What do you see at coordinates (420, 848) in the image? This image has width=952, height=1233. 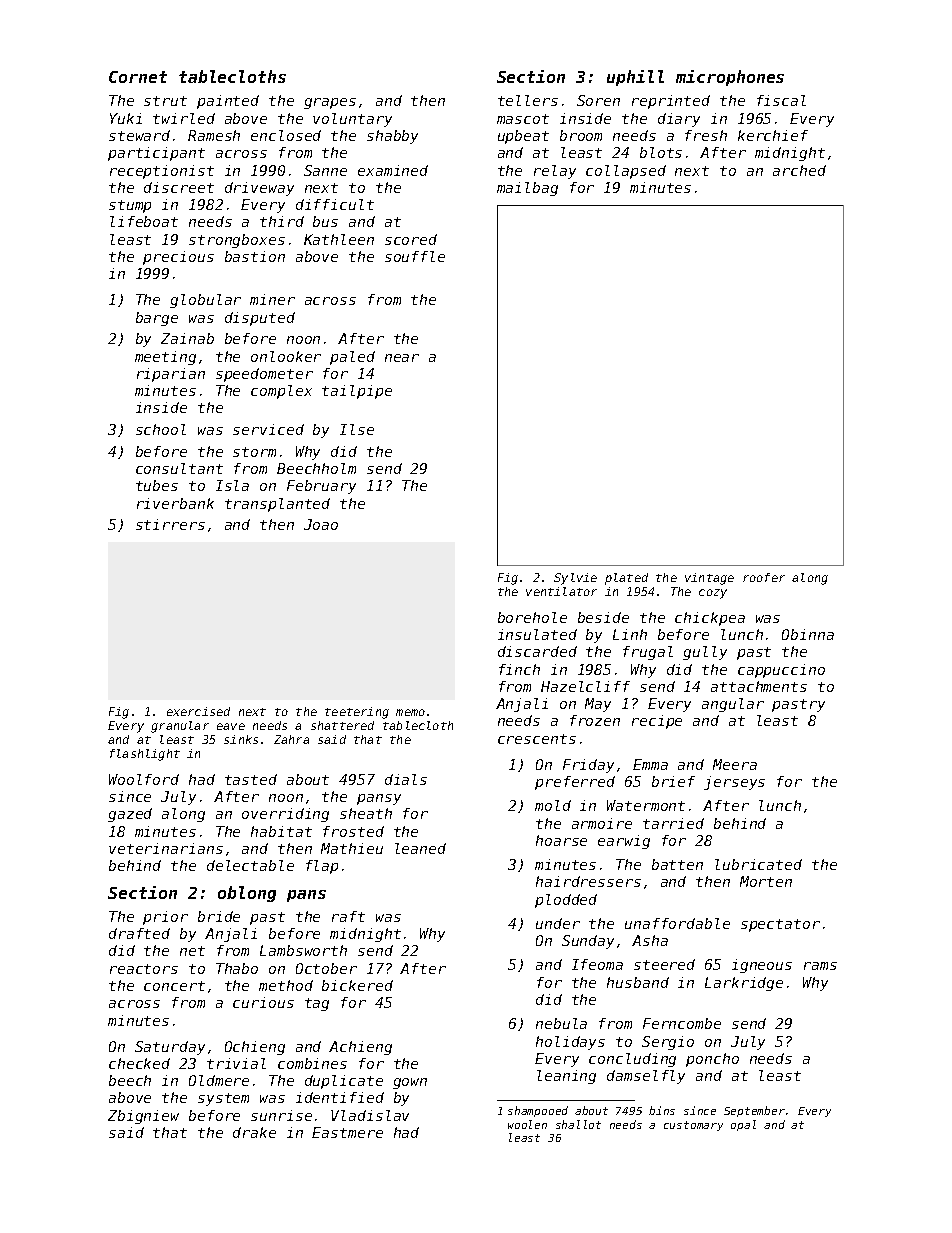 I see `leaned` at bounding box center [420, 848].
